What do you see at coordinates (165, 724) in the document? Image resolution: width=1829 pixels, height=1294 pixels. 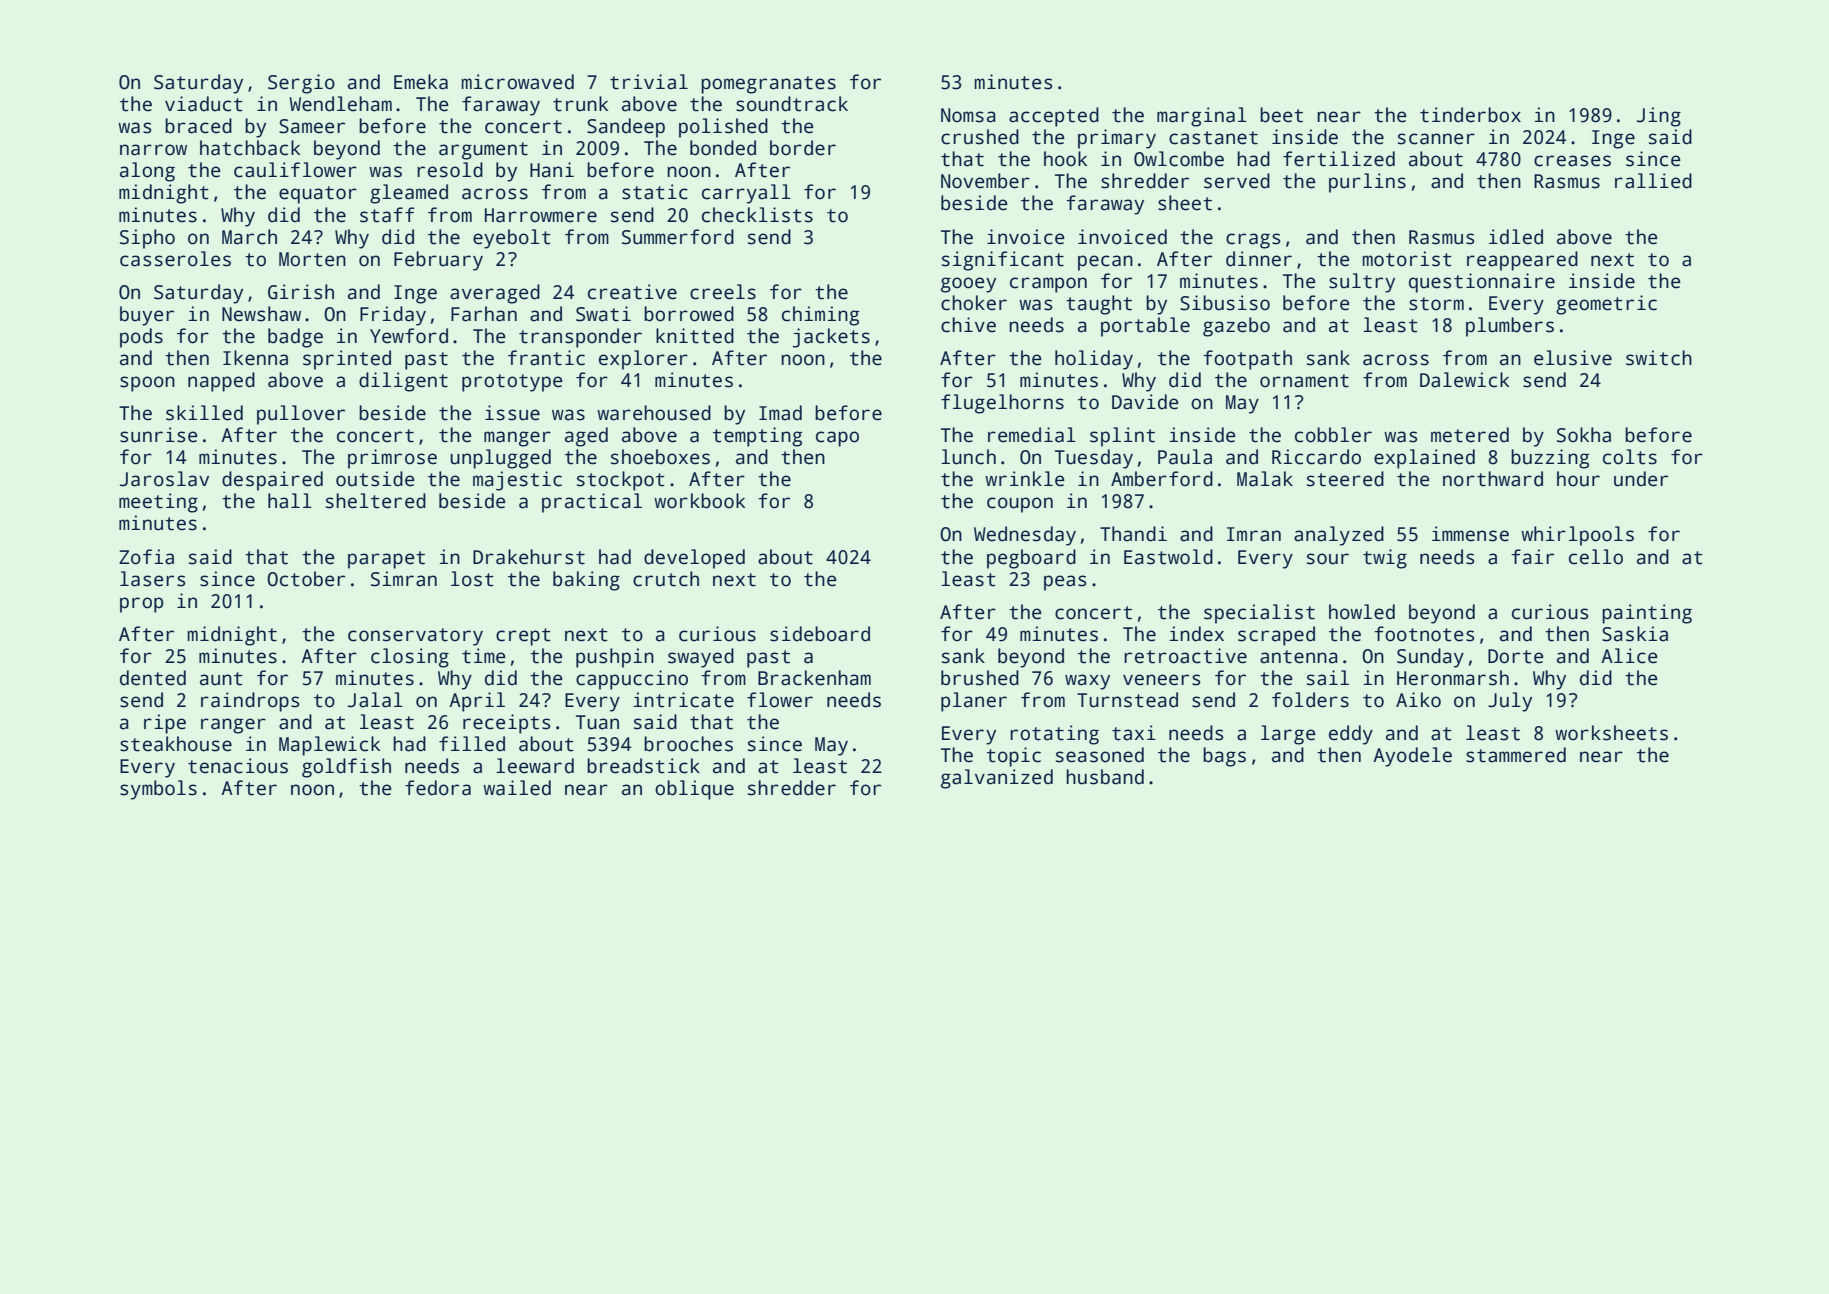 I see `ripe` at bounding box center [165, 724].
